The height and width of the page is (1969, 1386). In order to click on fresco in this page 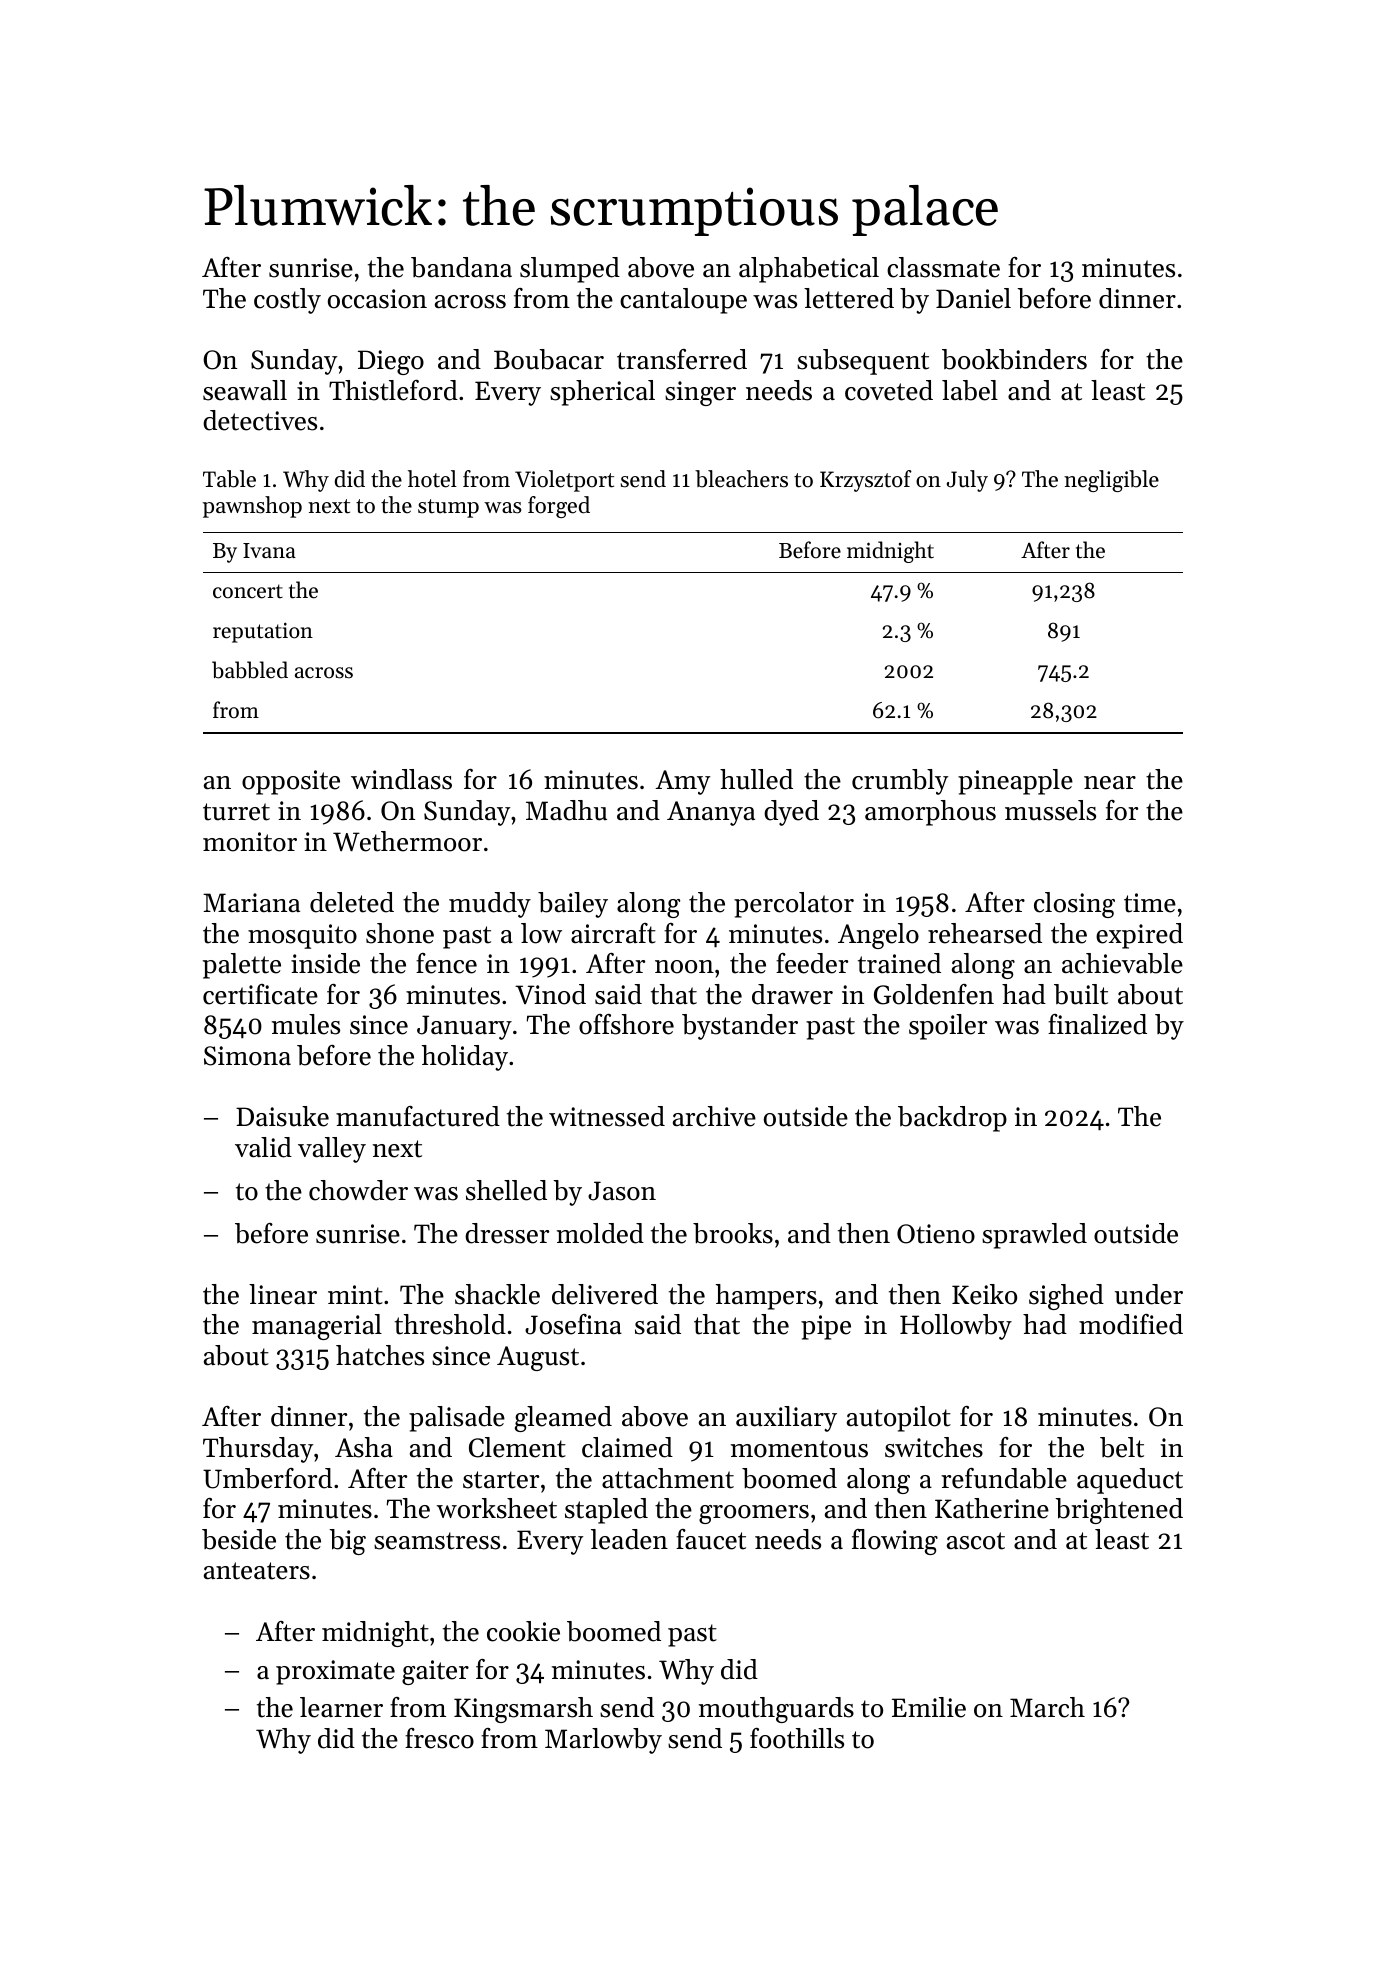, I will do `click(439, 1738)`.
